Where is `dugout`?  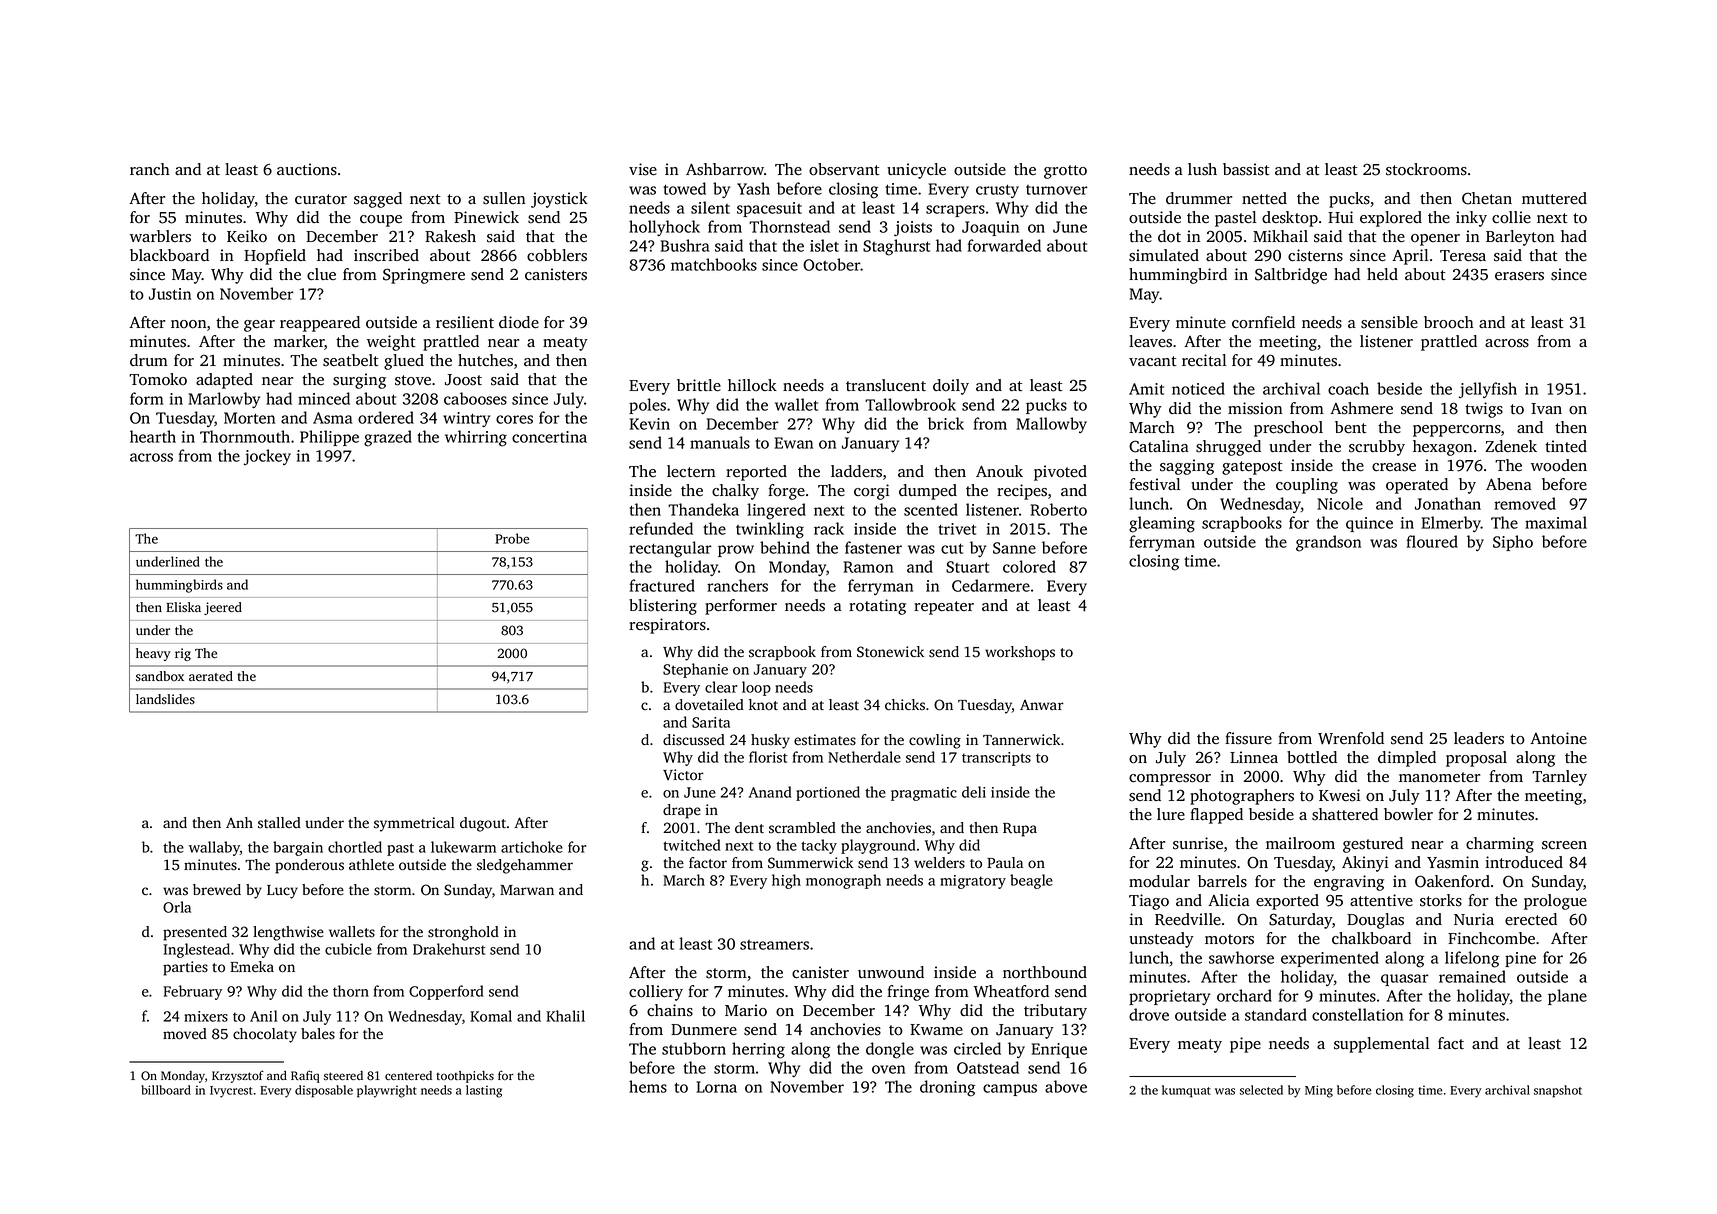 dugout is located at coordinates (483, 824).
